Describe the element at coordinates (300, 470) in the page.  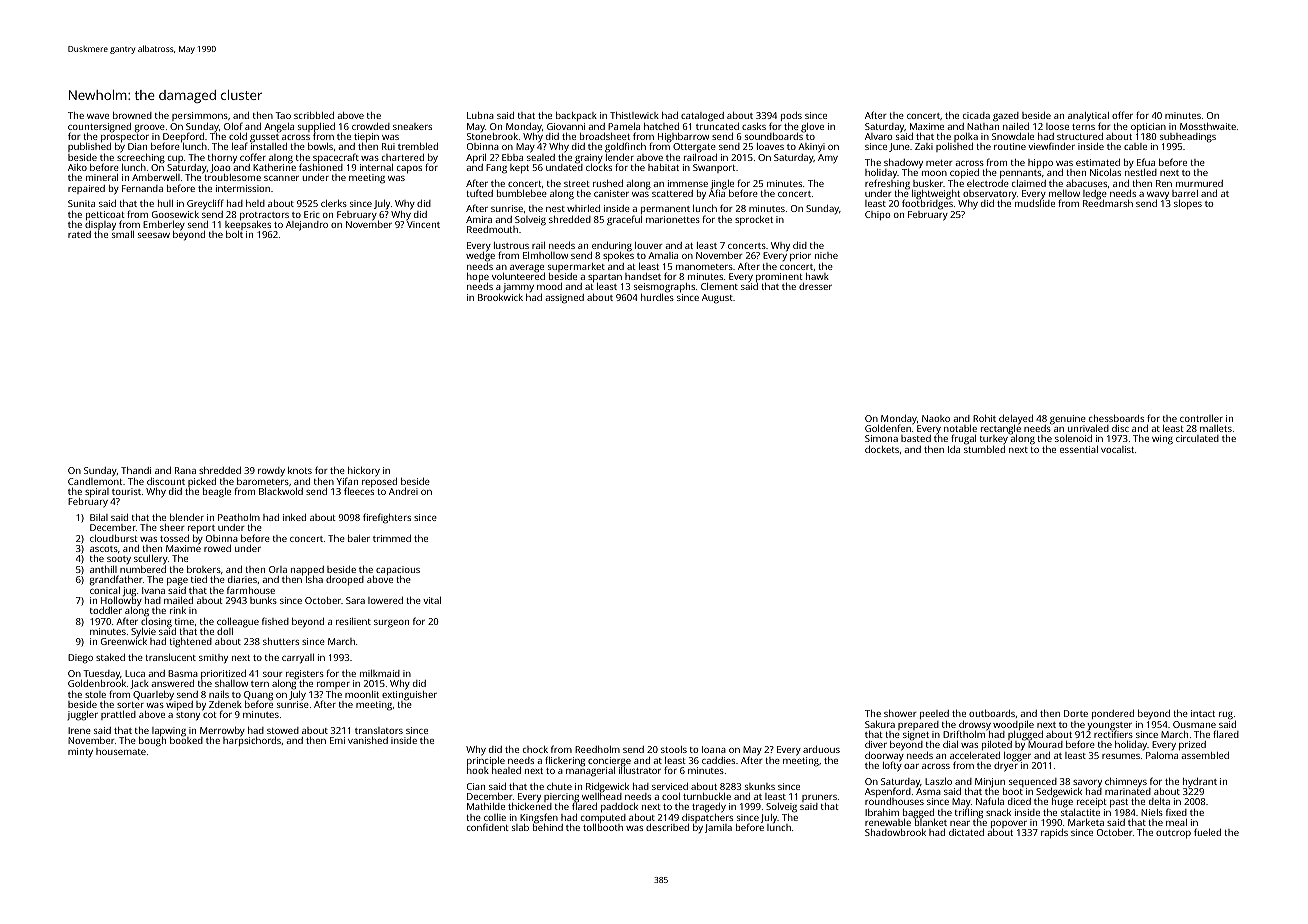
I see `knots` at that location.
